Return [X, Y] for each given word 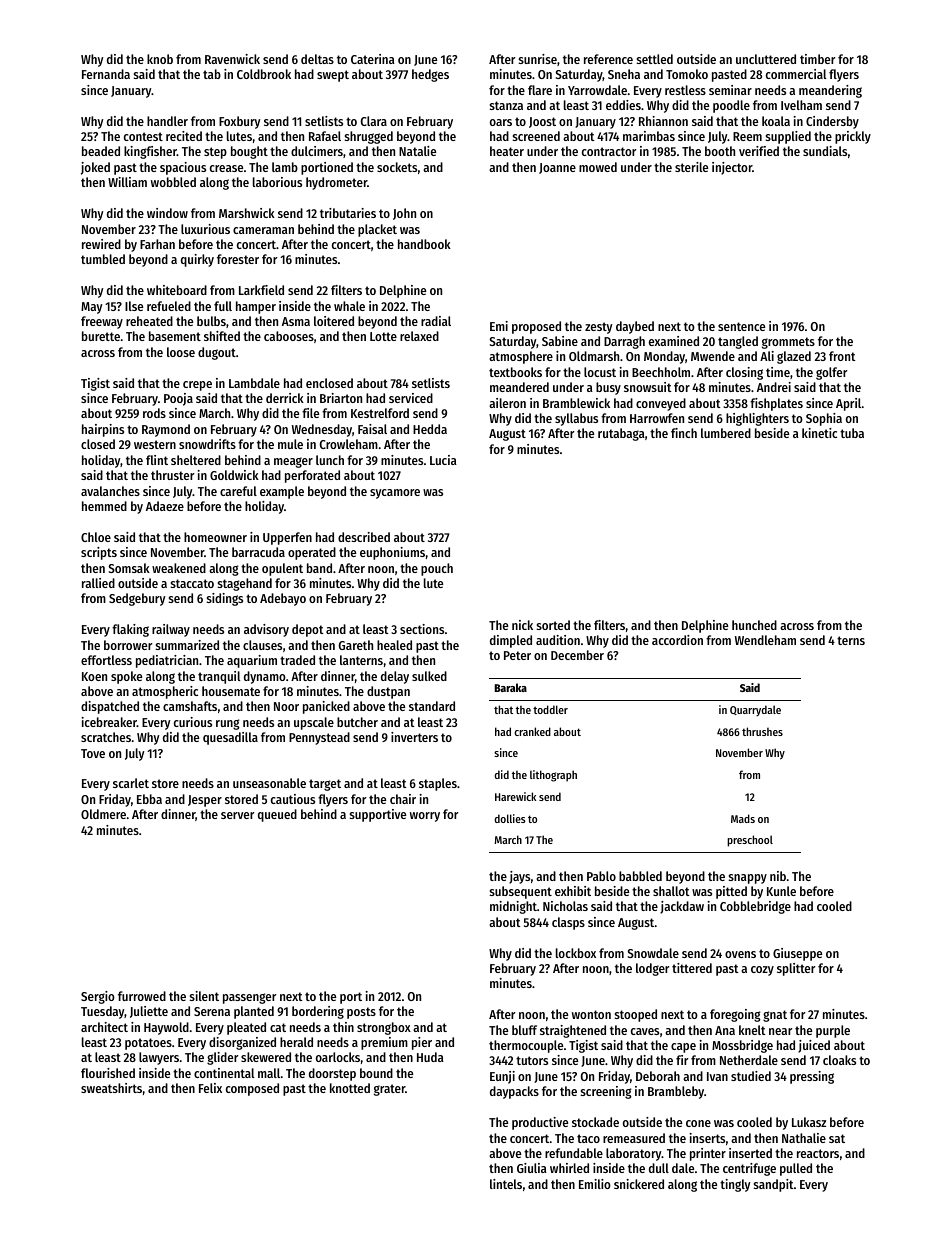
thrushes [762, 731]
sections [422, 629]
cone [698, 1123]
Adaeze [165, 506]
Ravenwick [232, 59]
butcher [357, 722]
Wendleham [765, 640]
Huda [430, 1057]
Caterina [373, 59]
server [237, 815]
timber [817, 59]
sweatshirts [111, 1088]
